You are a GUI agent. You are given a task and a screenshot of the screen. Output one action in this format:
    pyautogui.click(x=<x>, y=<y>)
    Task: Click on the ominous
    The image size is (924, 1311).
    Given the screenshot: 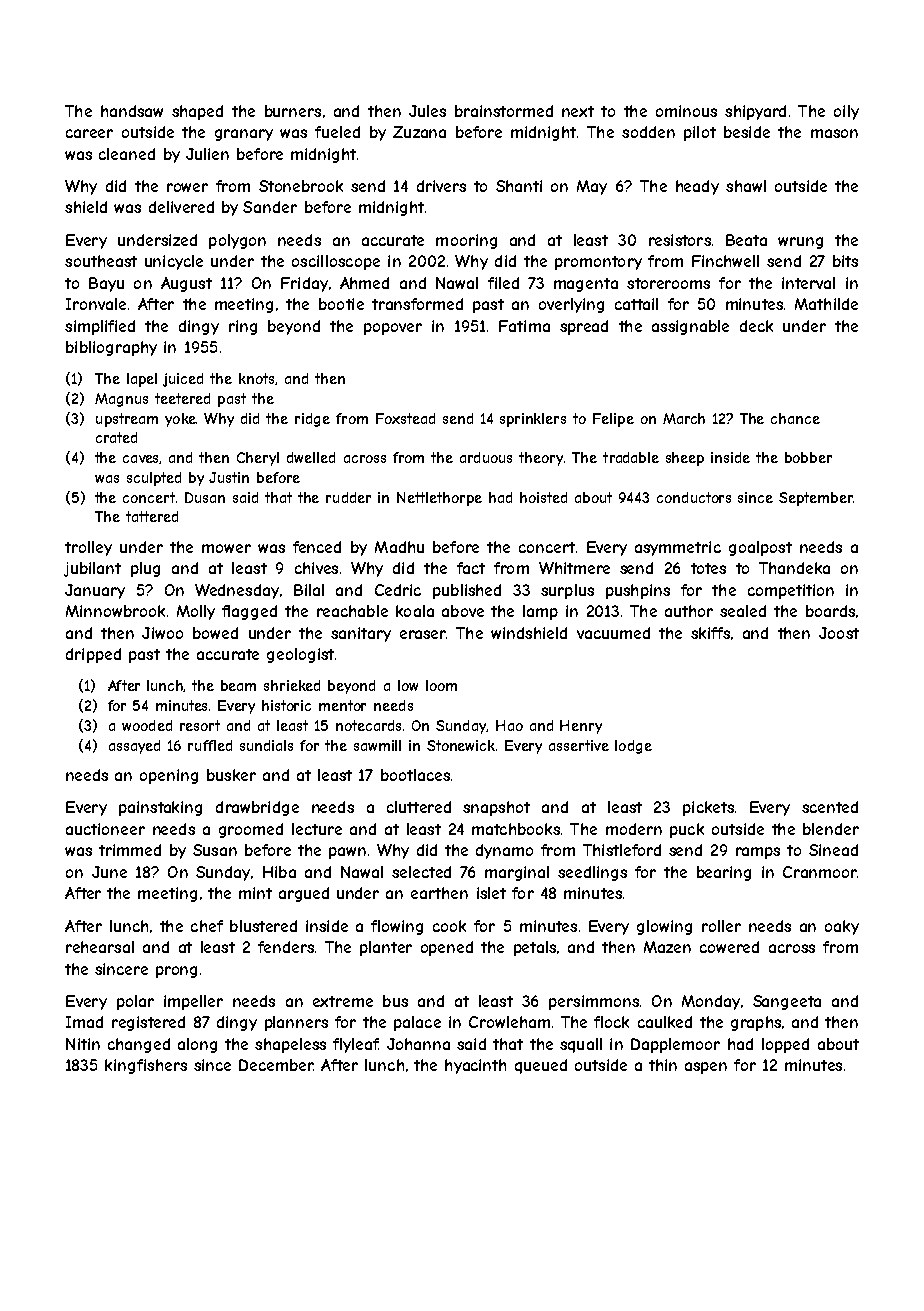 What is the action you would take?
    pyautogui.click(x=686, y=111)
